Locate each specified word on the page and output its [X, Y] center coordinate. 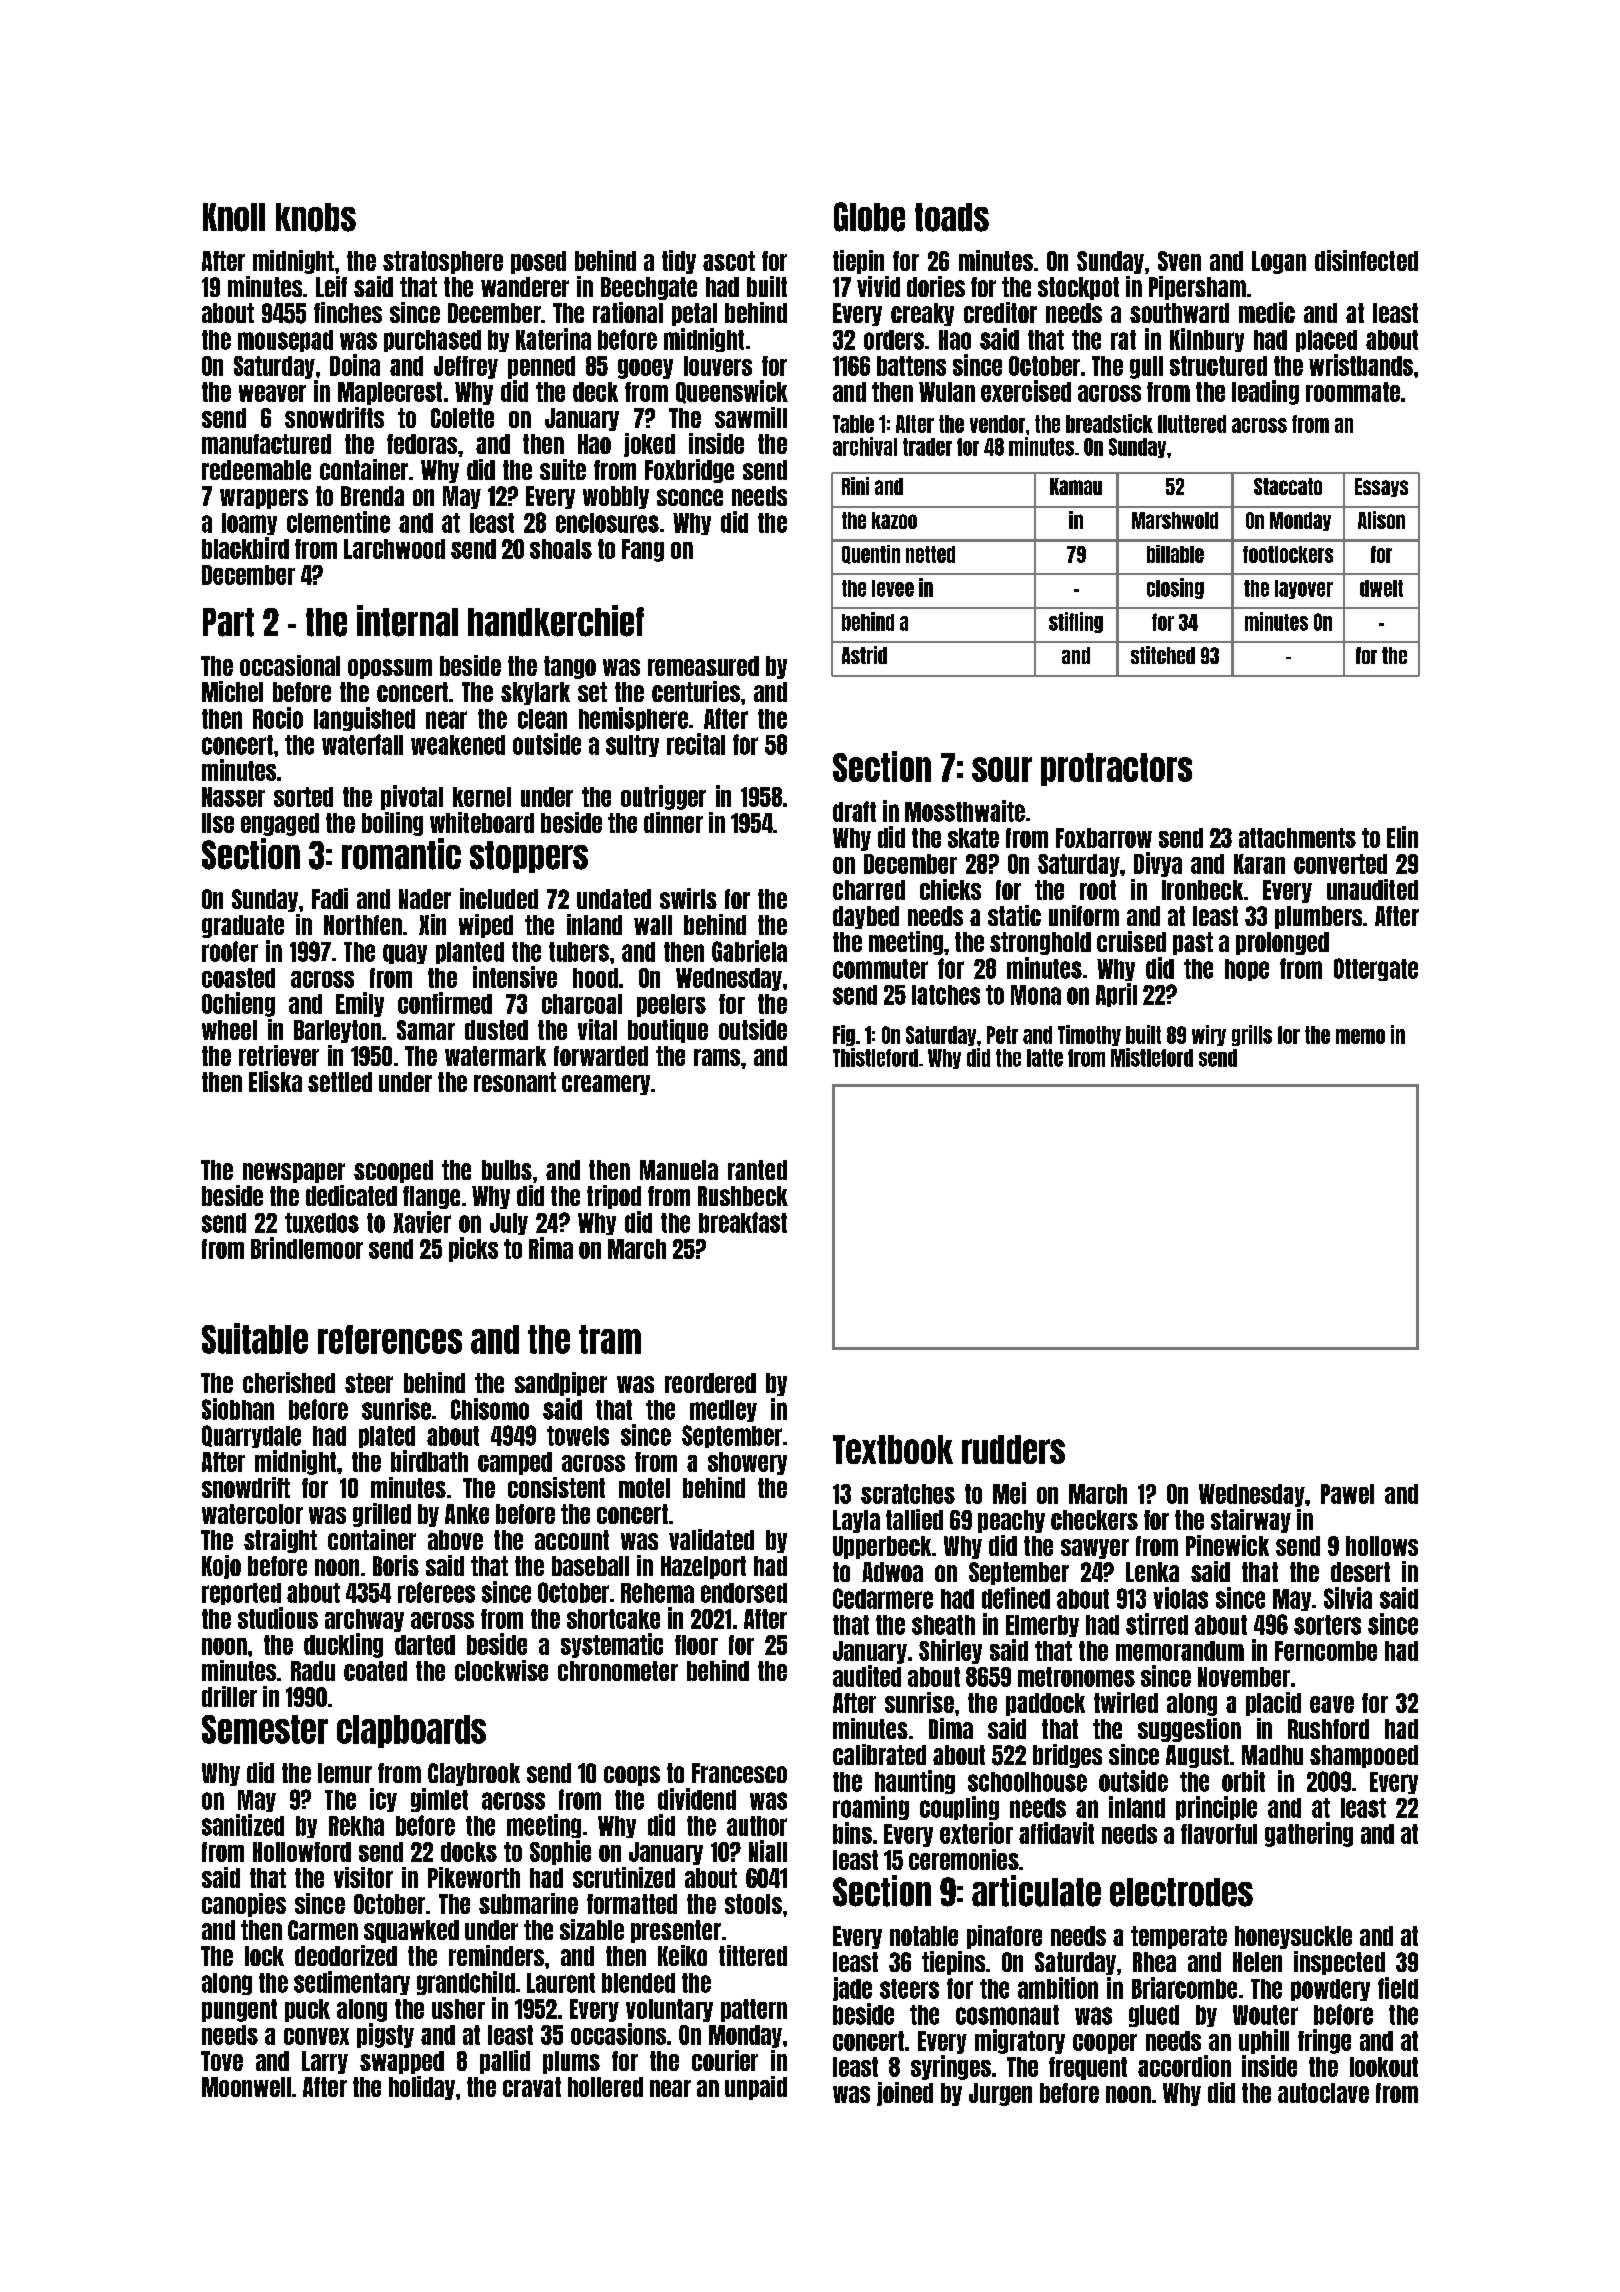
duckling [343, 1645]
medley [723, 1411]
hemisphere [633, 719]
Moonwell [246, 2087]
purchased [432, 341]
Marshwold [1175, 520]
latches [946, 995]
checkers [1094, 1520]
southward [1179, 313]
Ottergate [1376, 969]
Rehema [657, 1593]
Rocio [278, 718]
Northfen [363, 925]
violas [1180, 1598]
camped [515, 1463]
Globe [869, 217]
